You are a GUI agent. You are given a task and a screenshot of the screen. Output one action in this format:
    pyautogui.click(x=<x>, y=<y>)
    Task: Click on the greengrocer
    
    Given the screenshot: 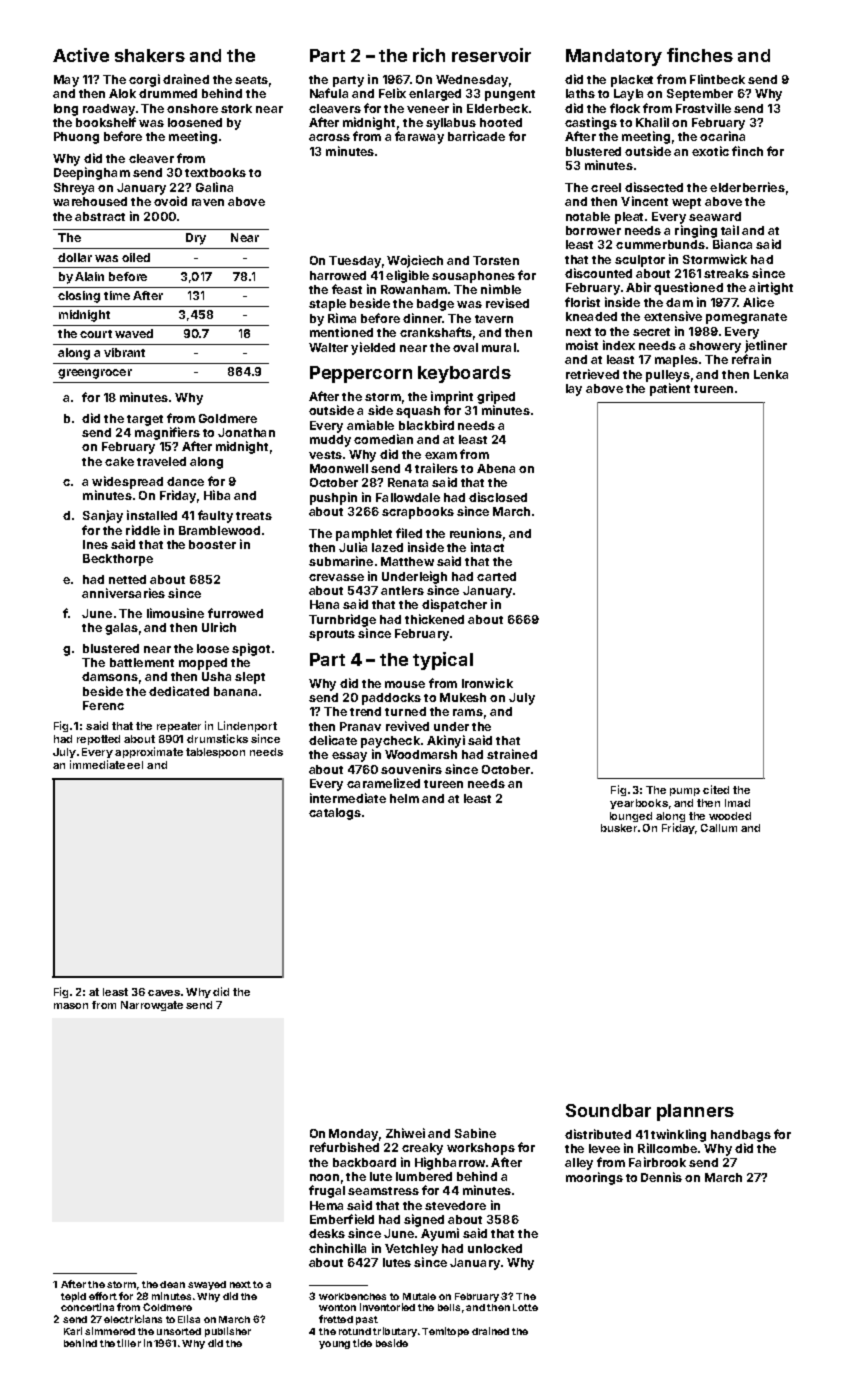 What is the action you would take?
    pyautogui.click(x=95, y=374)
